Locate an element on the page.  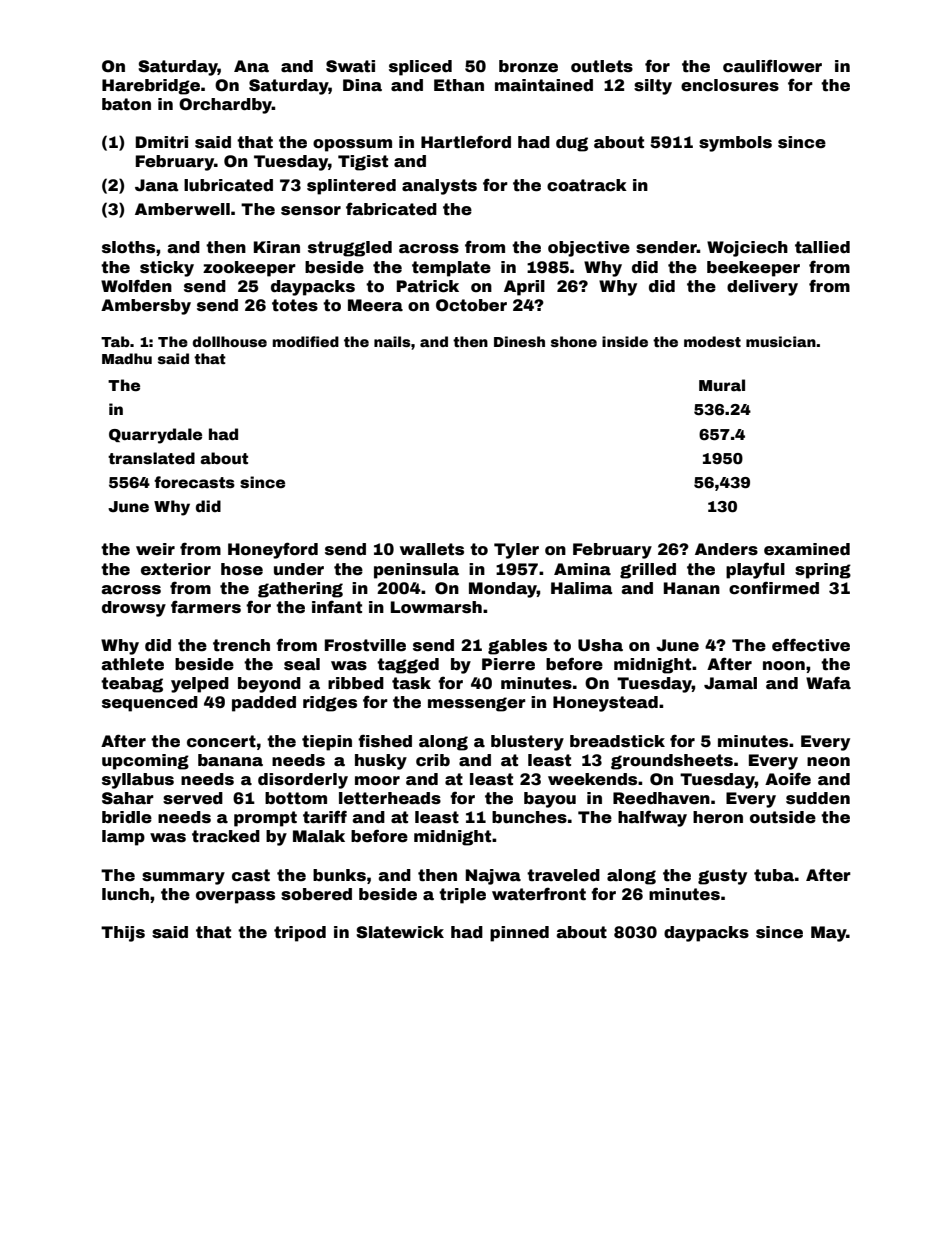
cauliflower is located at coordinates (772, 66).
